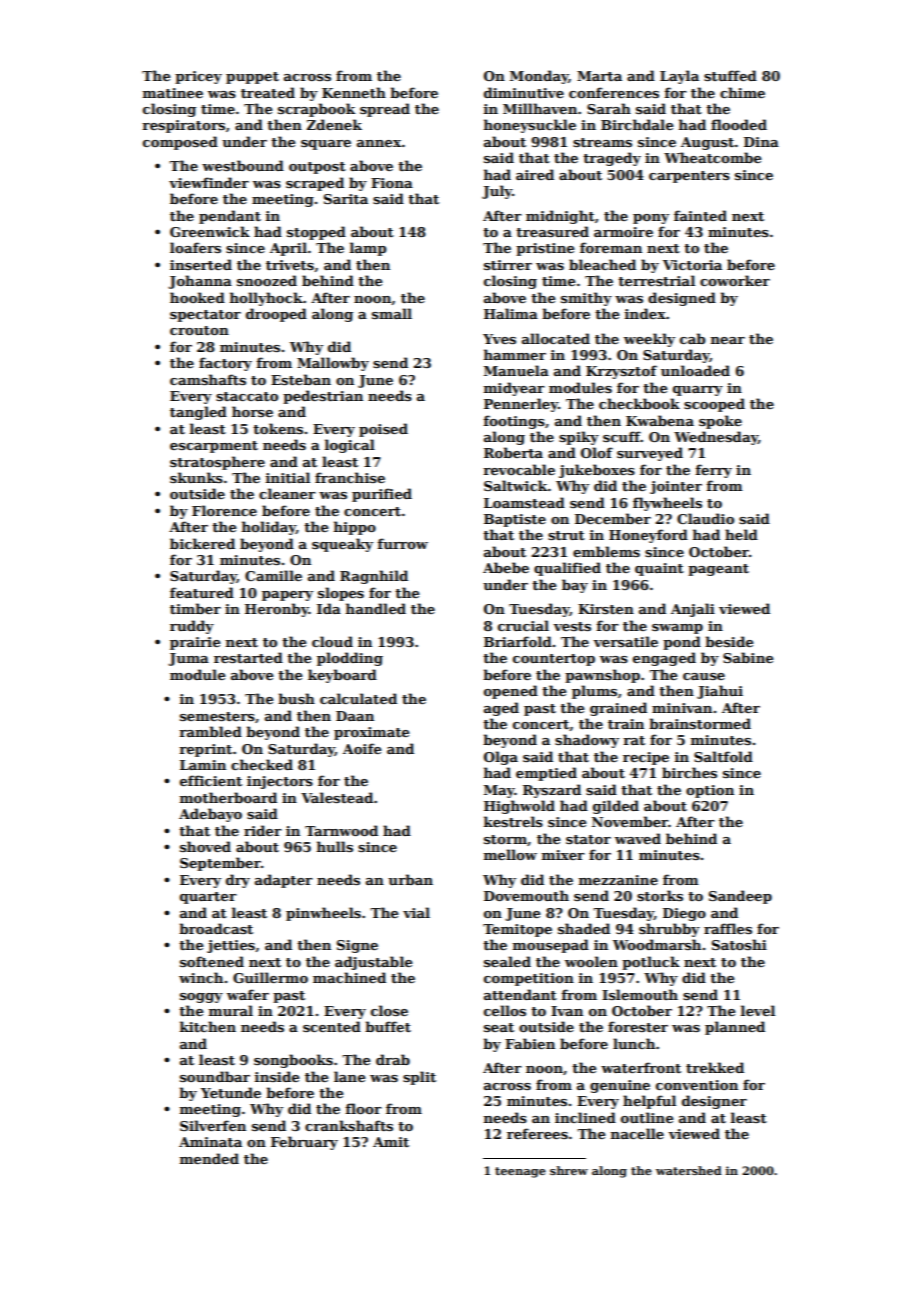  Describe the element at coordinates (520, 1172) in the page. I see `teenage` at that location.
